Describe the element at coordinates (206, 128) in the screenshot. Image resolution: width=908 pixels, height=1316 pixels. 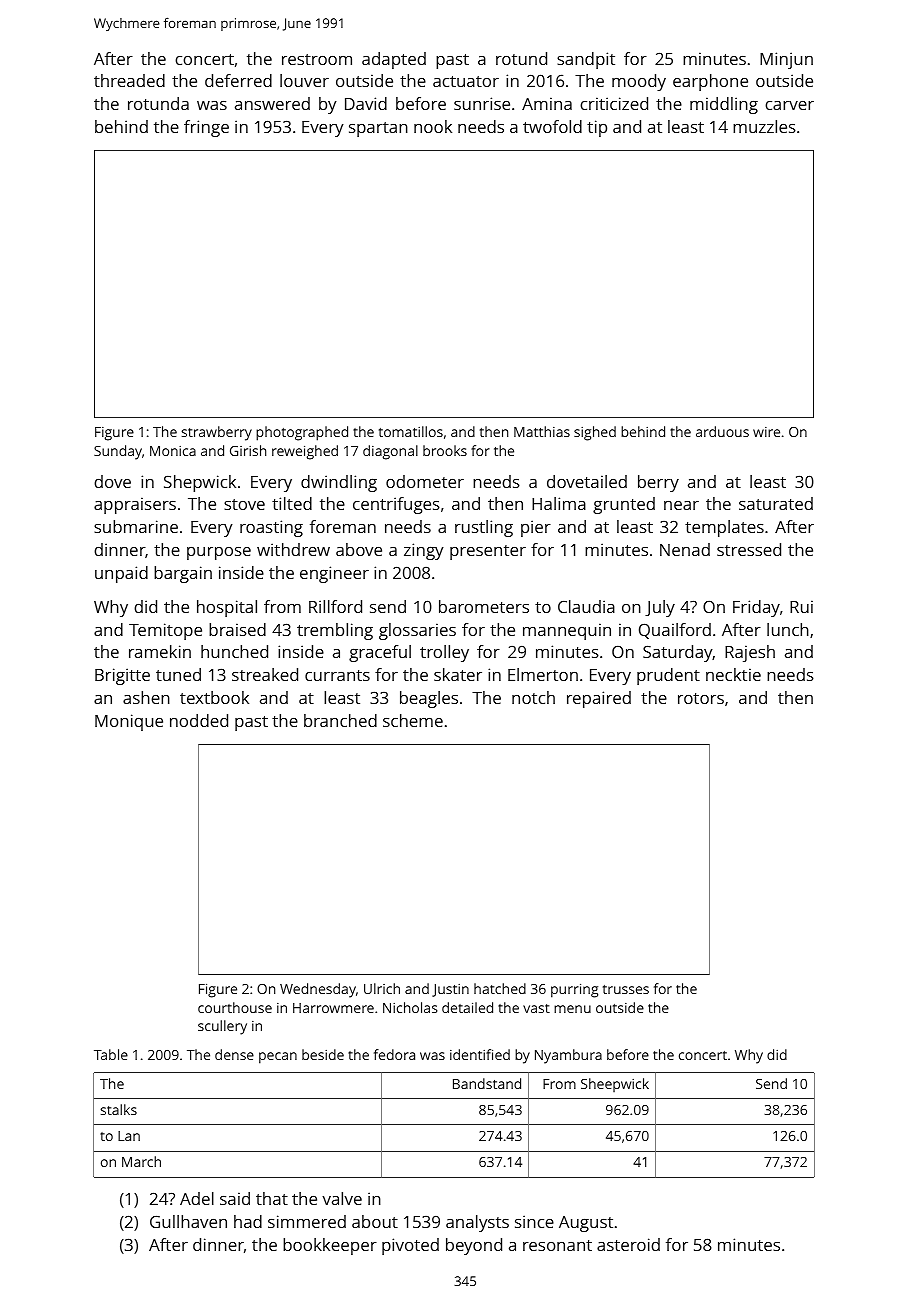
I see `fringe` at that location.
